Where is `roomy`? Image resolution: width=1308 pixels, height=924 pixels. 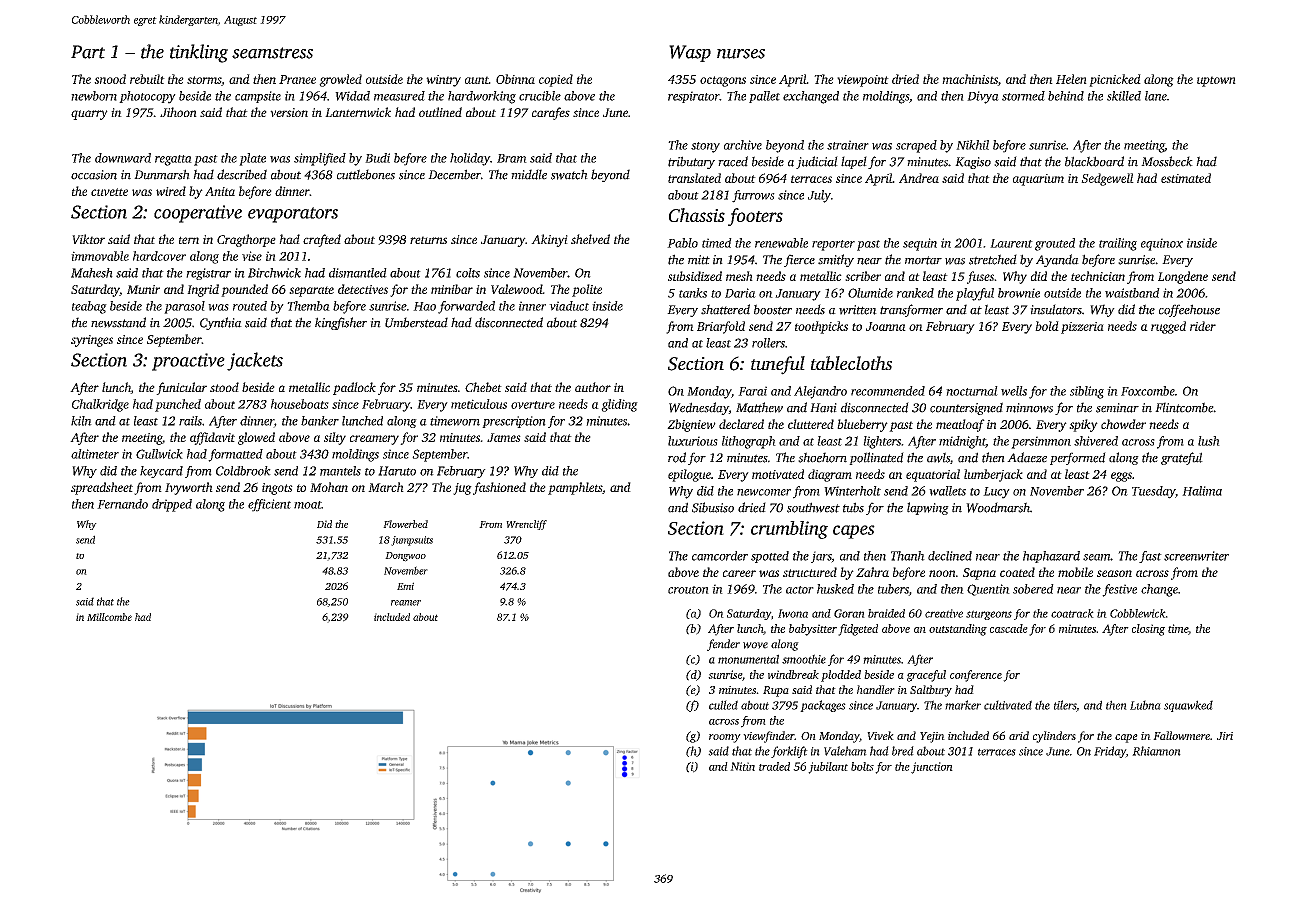 roomy is located at coordinates (725, 738).
